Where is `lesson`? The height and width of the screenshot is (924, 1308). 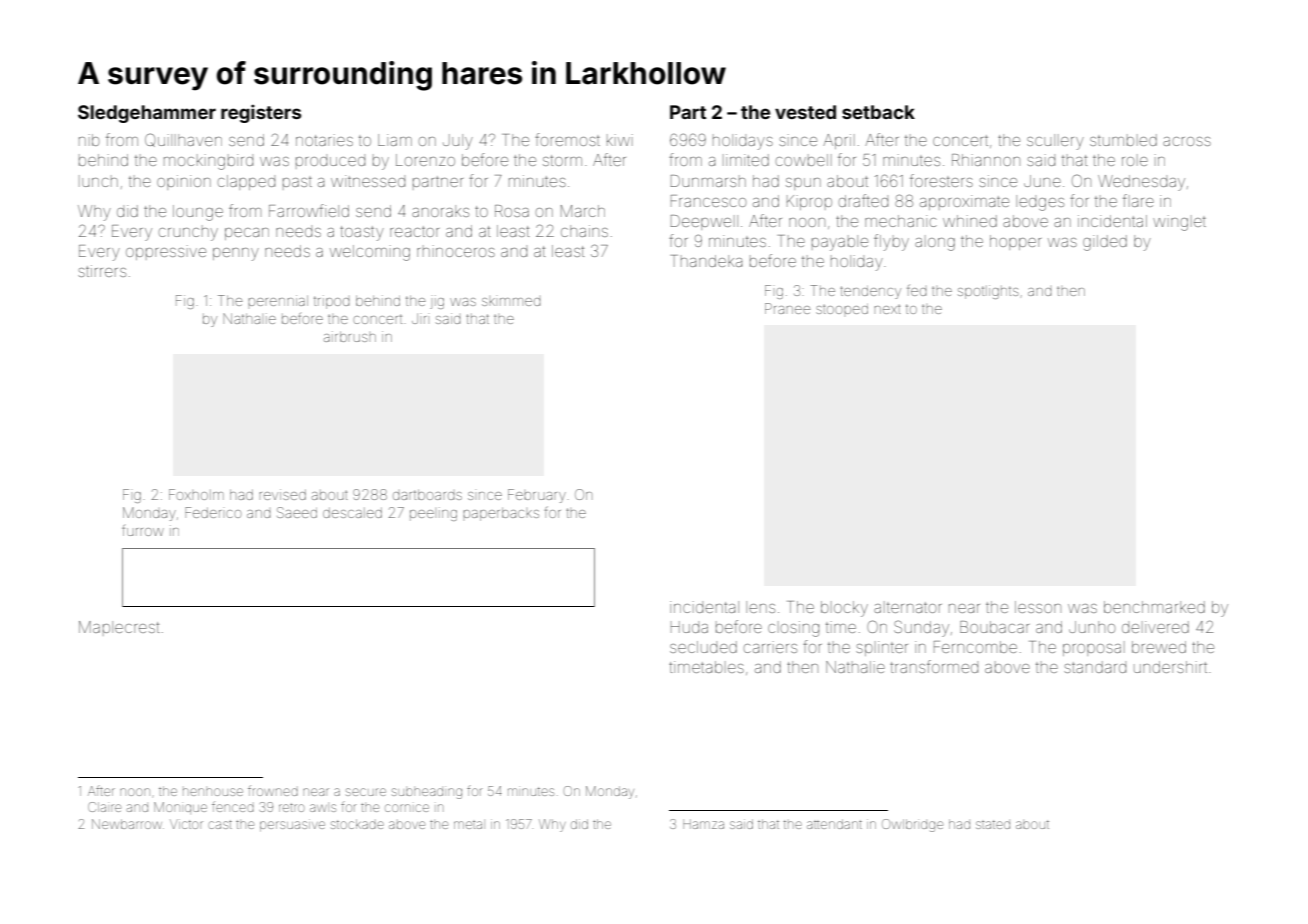
lesson is located at coordinates (1038, 607).
